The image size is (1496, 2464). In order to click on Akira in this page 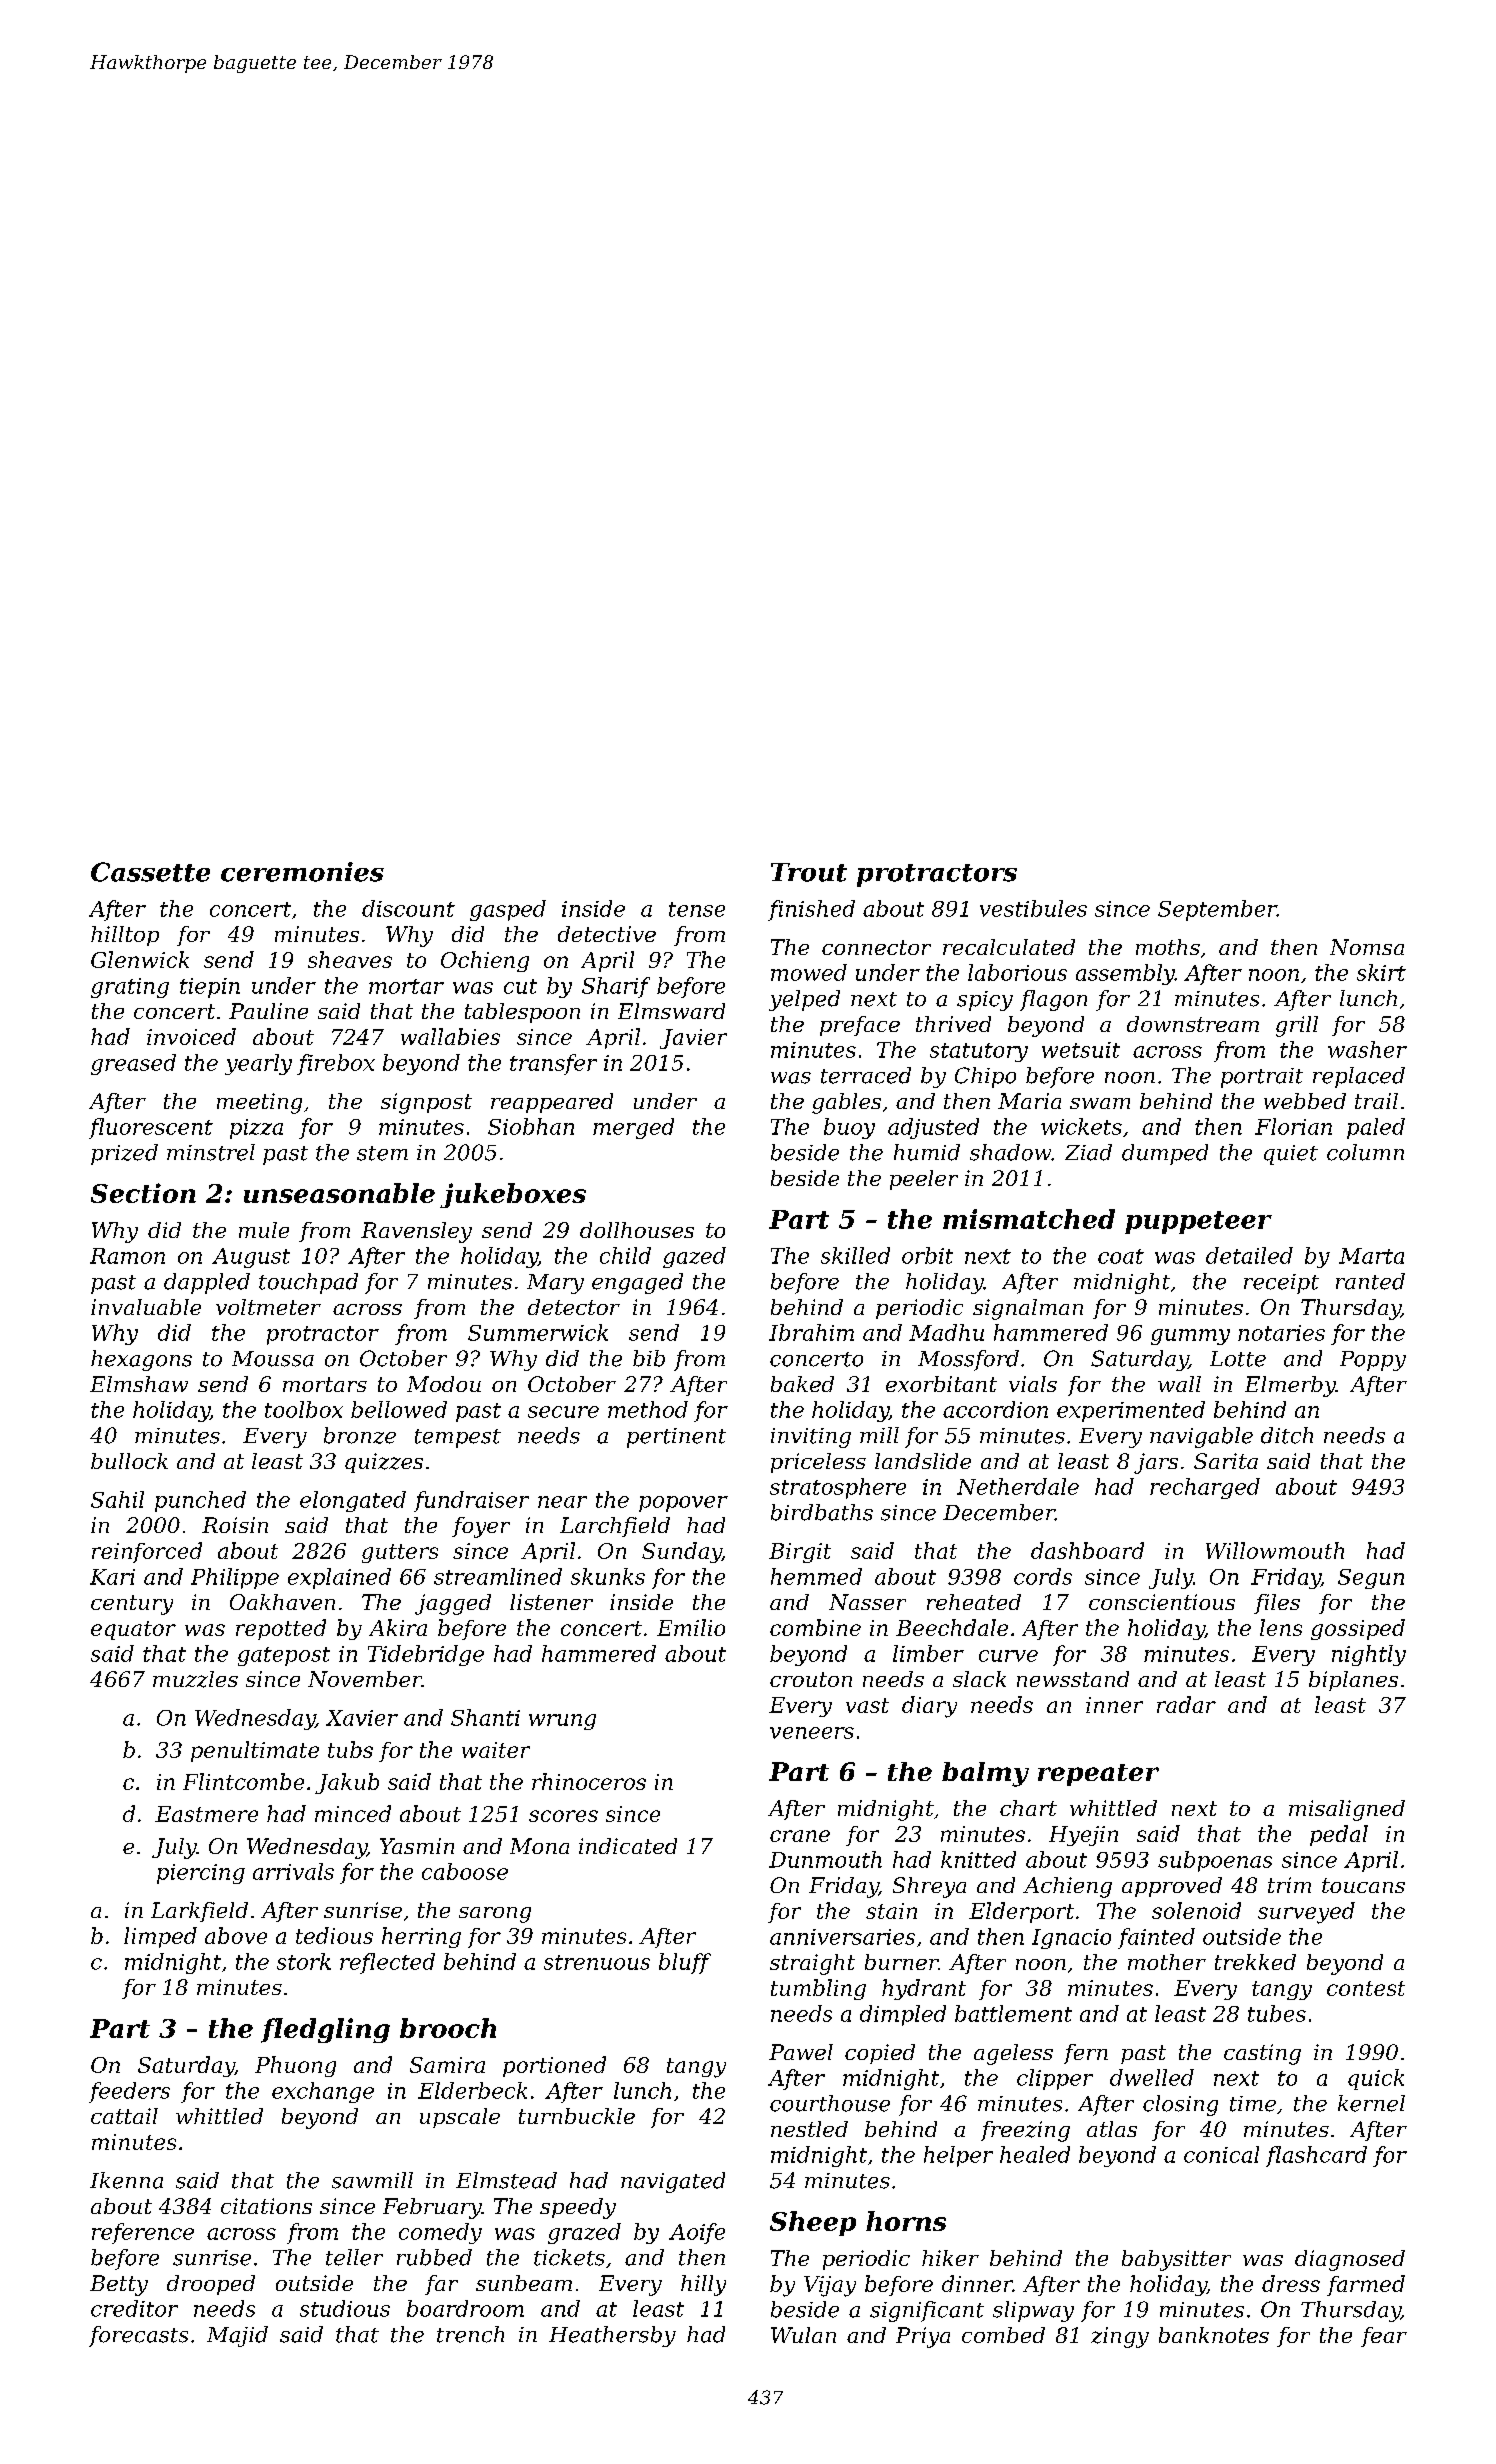, I will do `click(398, 1627)`.
